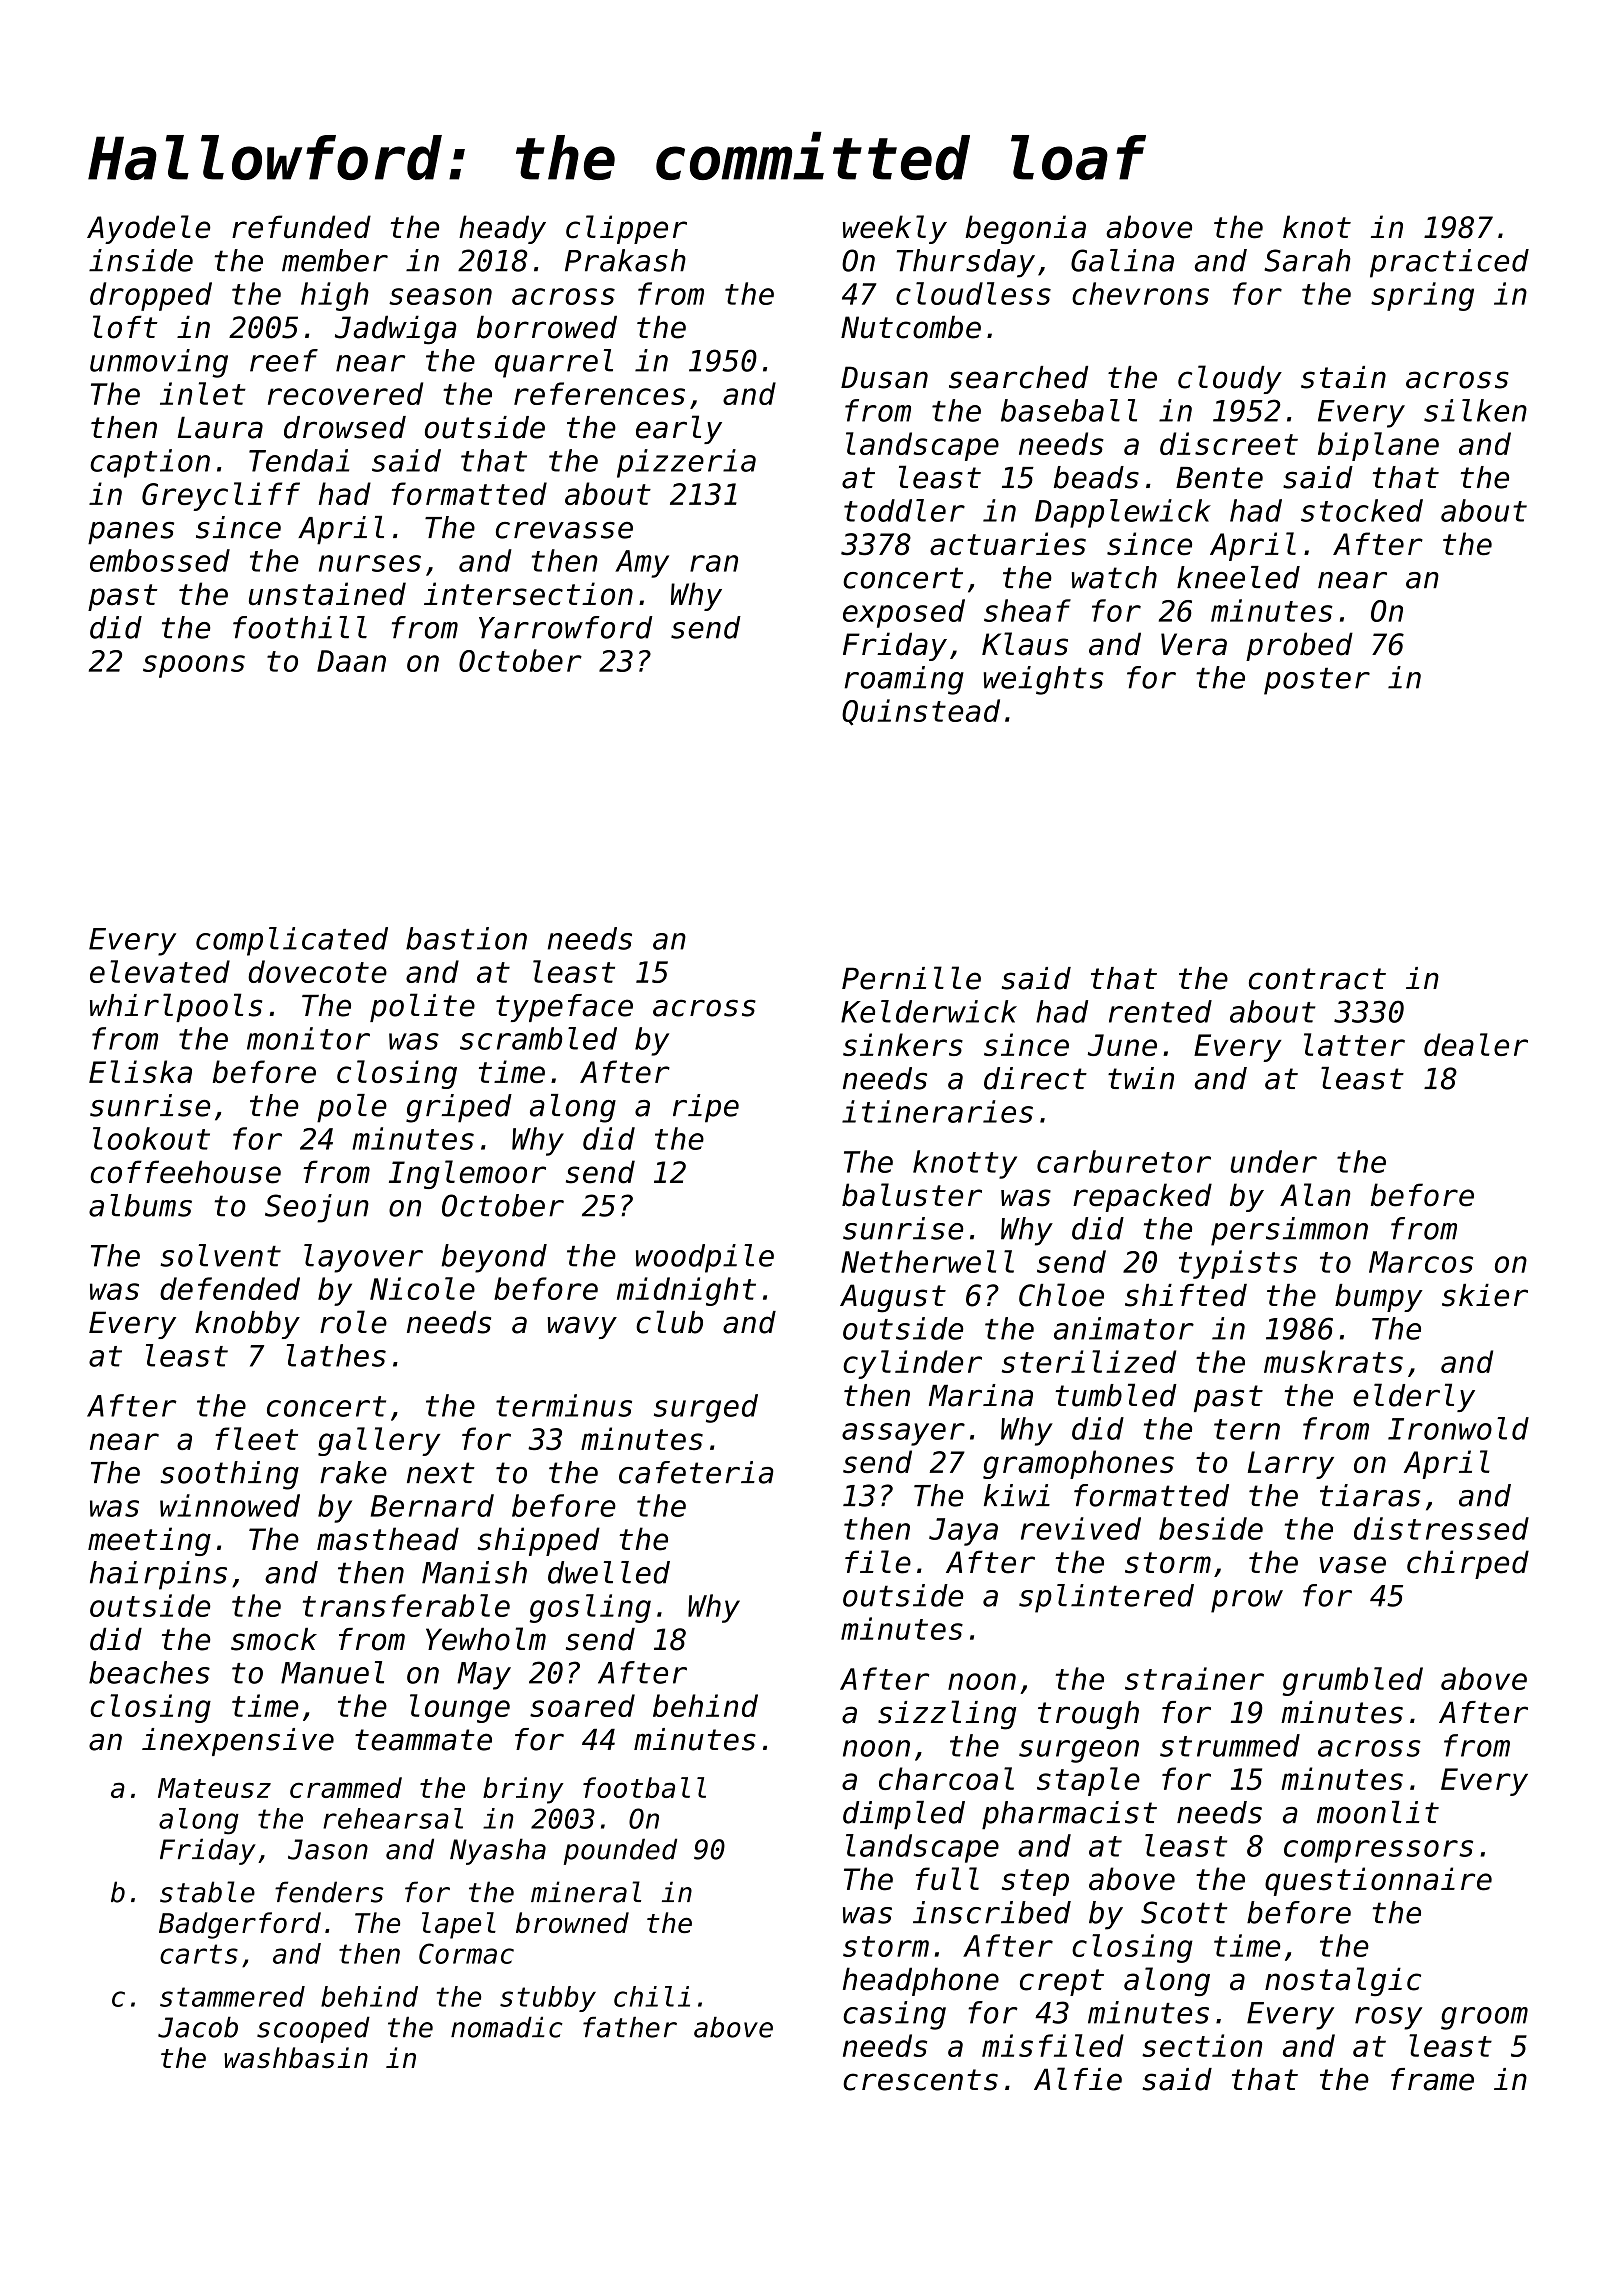 This screenshot has width=1620, height=2292. What do you see at coordinates (1307, 260) in the screenshot?
I see `Sarah` at bounding box center [1307, 260].
